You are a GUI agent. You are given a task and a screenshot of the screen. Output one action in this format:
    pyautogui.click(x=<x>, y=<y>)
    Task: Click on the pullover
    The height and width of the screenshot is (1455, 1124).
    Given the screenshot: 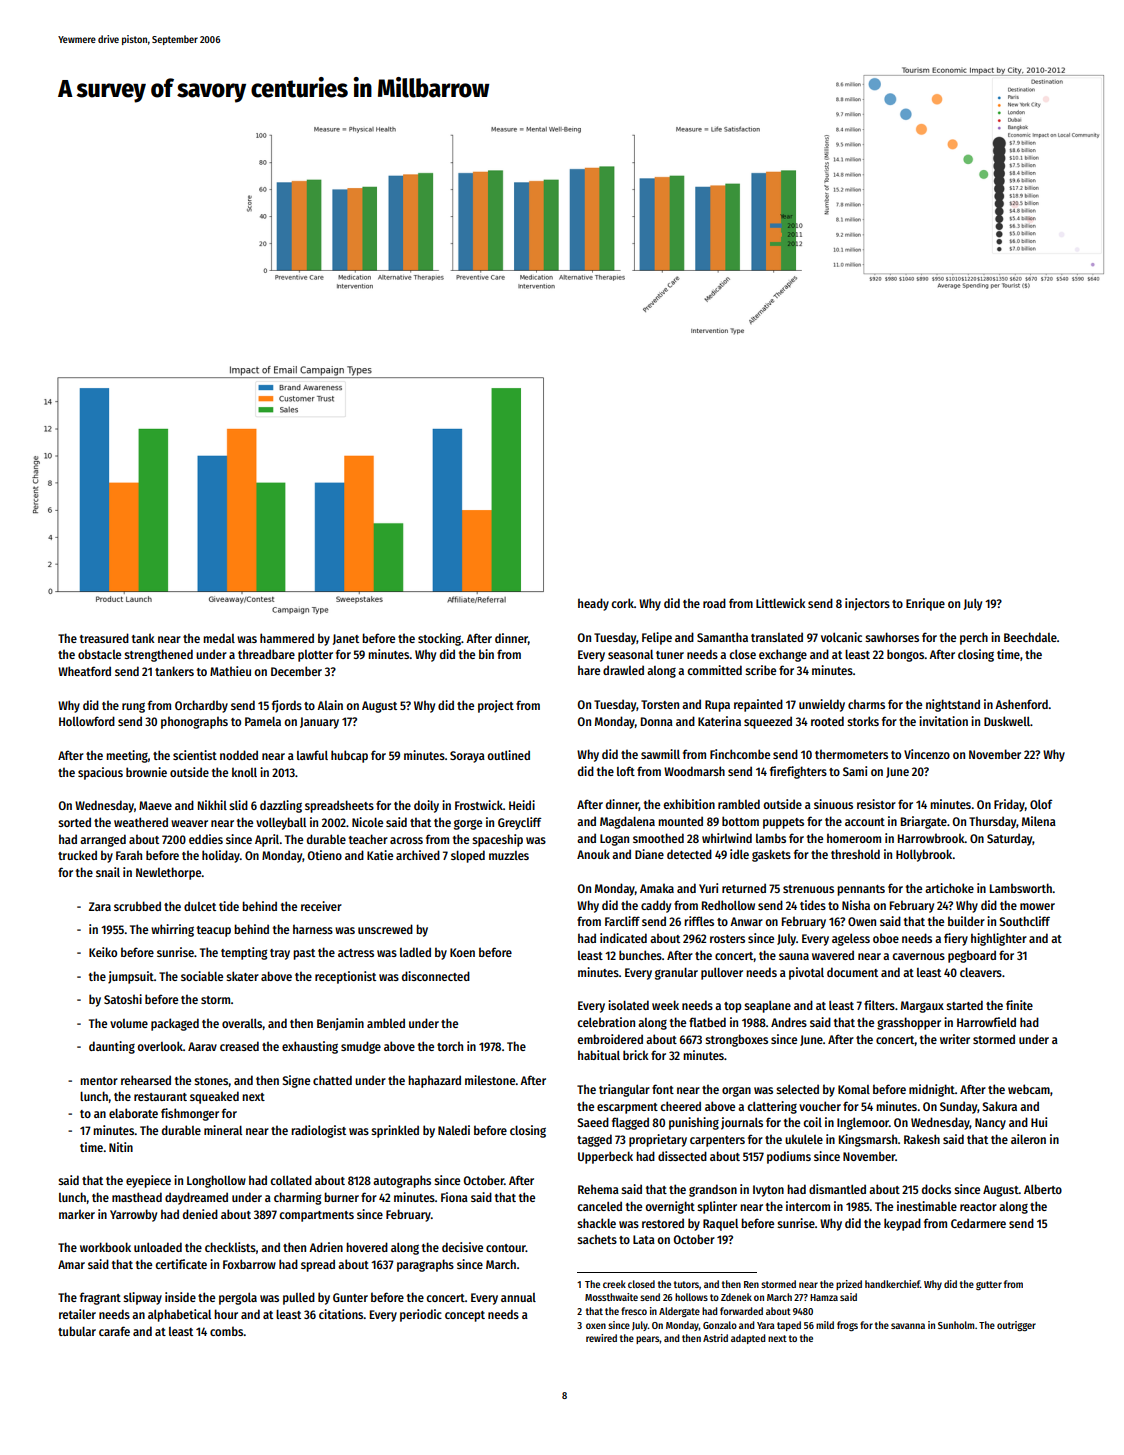 What is the action you would take?
    pyautogui.click(x=722, y=974)
